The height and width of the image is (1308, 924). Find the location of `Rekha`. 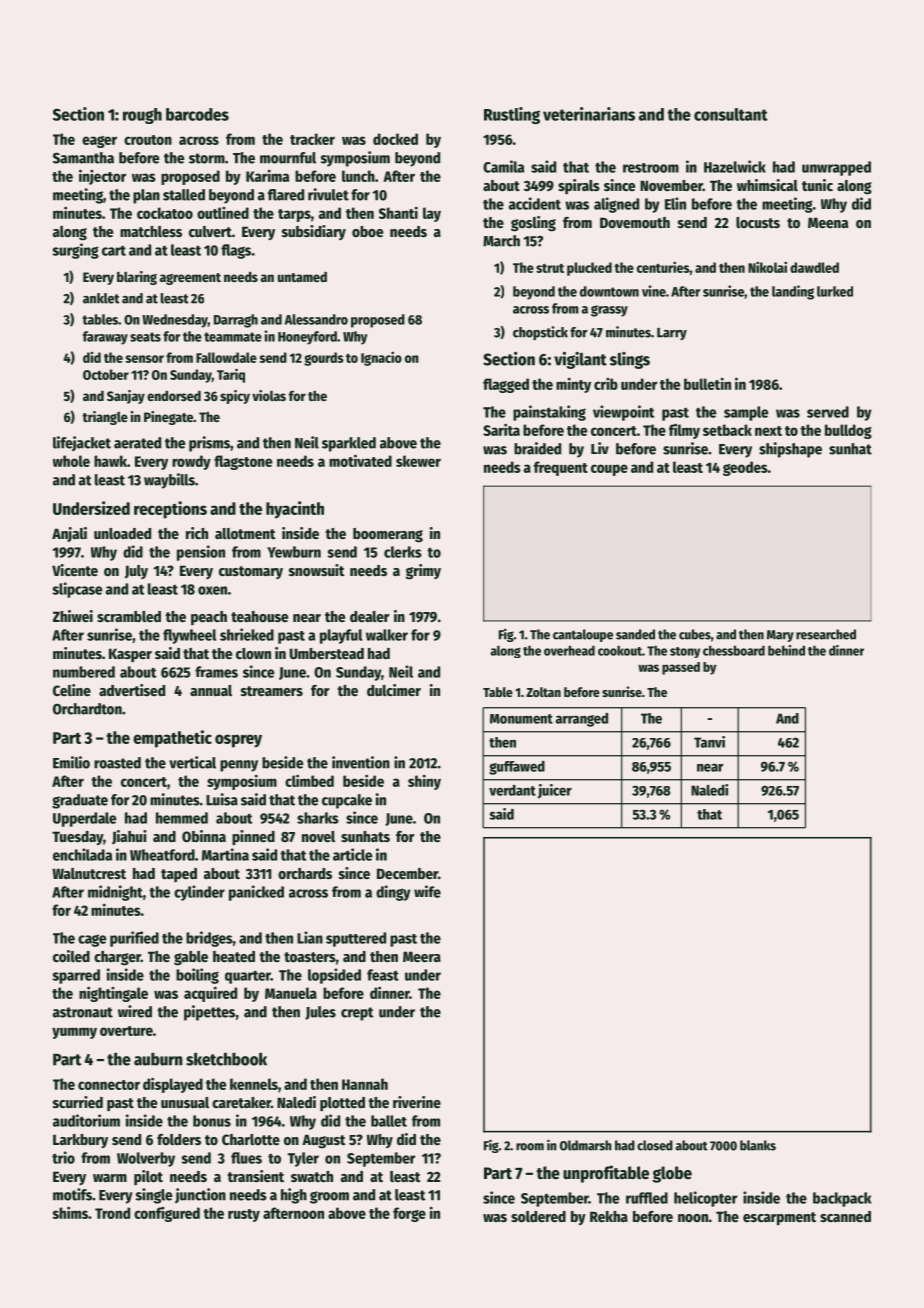

Rekha is located at coordinates (609, 1216).
